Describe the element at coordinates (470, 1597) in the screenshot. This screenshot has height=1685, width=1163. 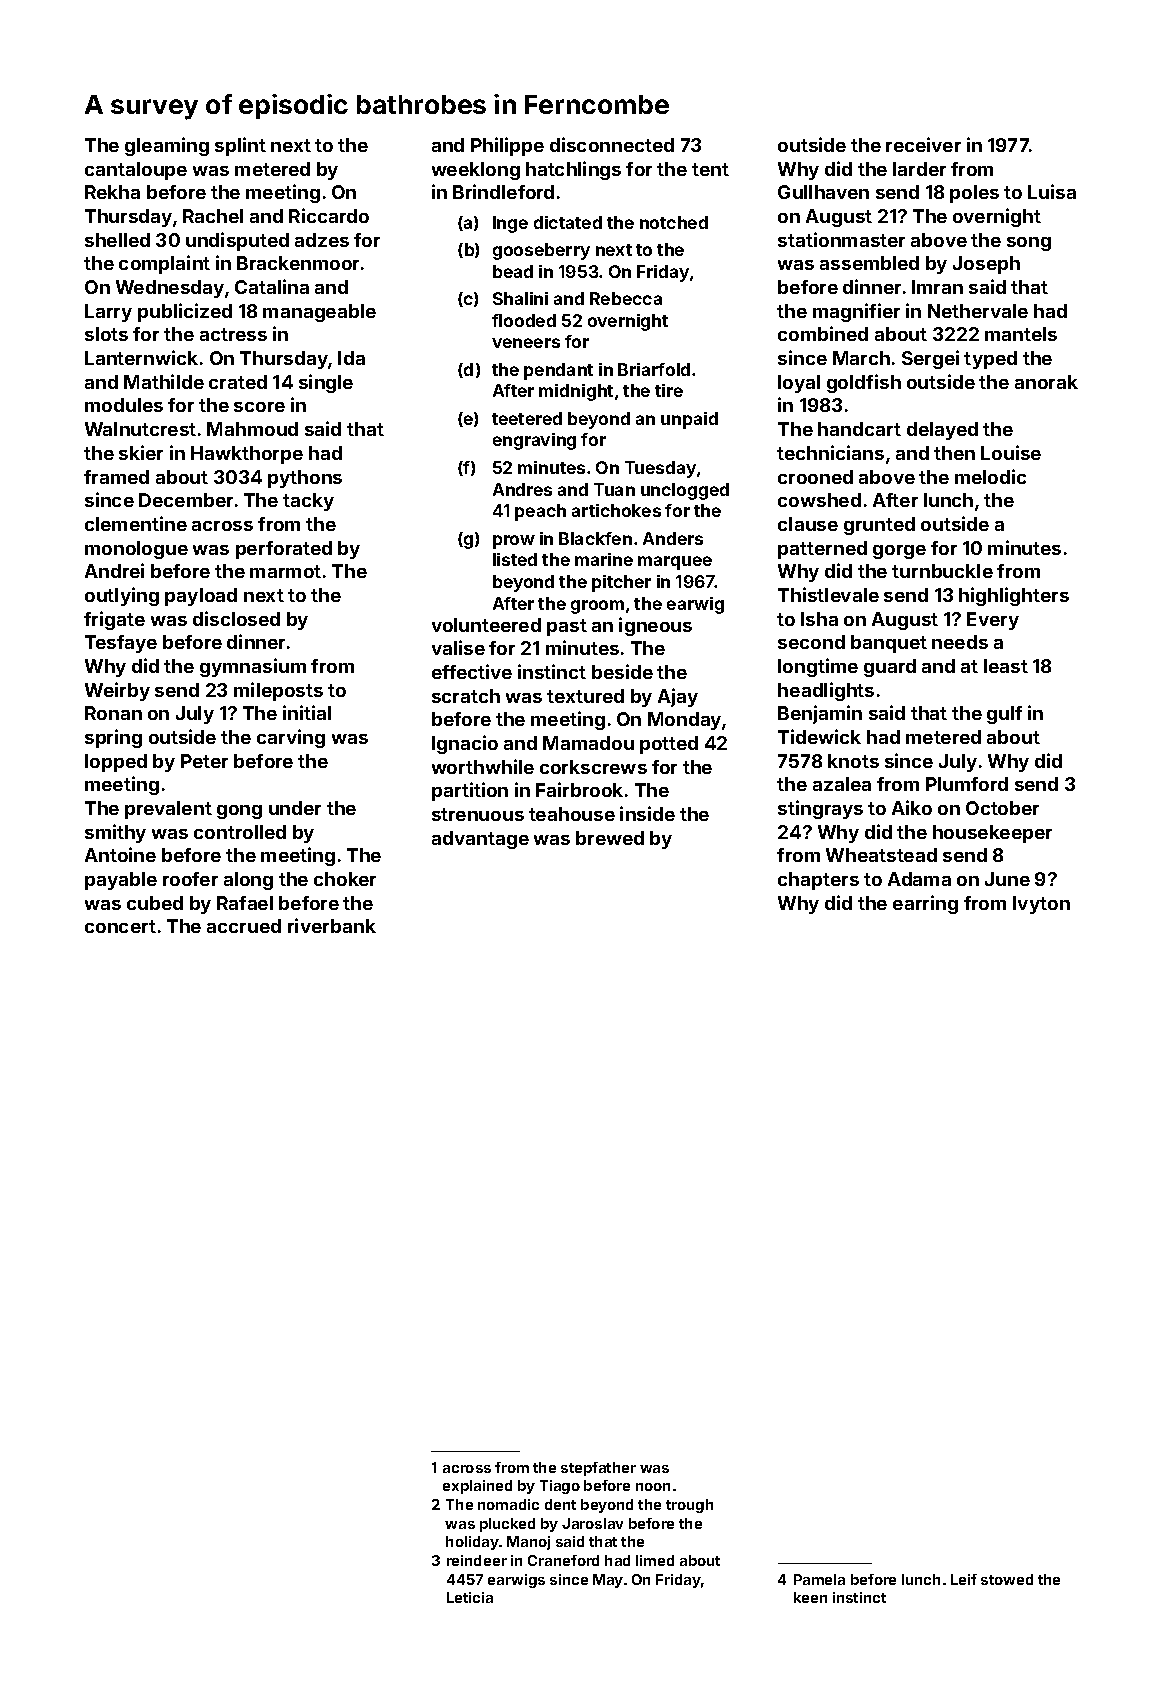
I see `Leticia` at that location.
